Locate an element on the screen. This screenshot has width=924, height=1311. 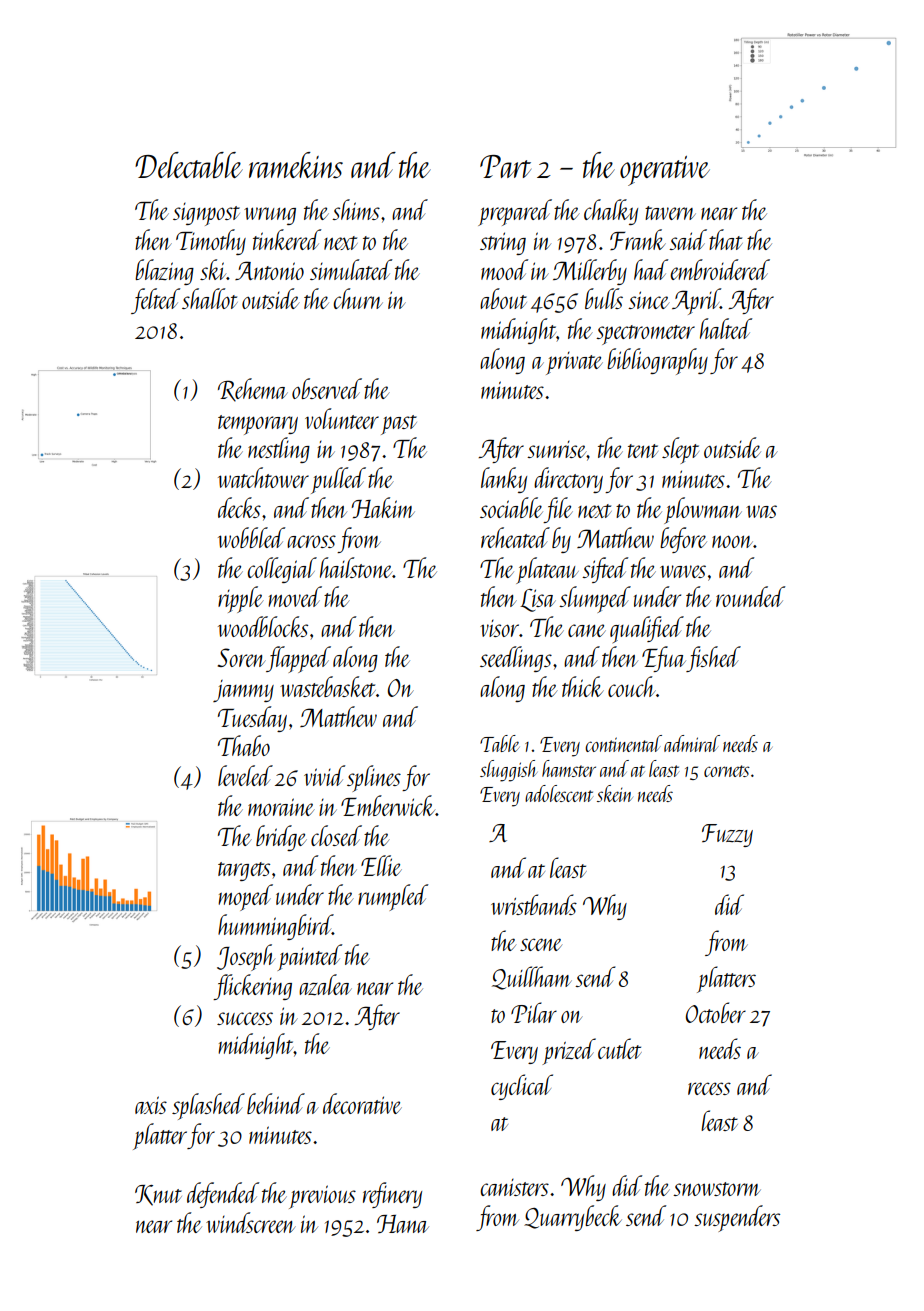
ramekins is located at coordinates (296, 165).
